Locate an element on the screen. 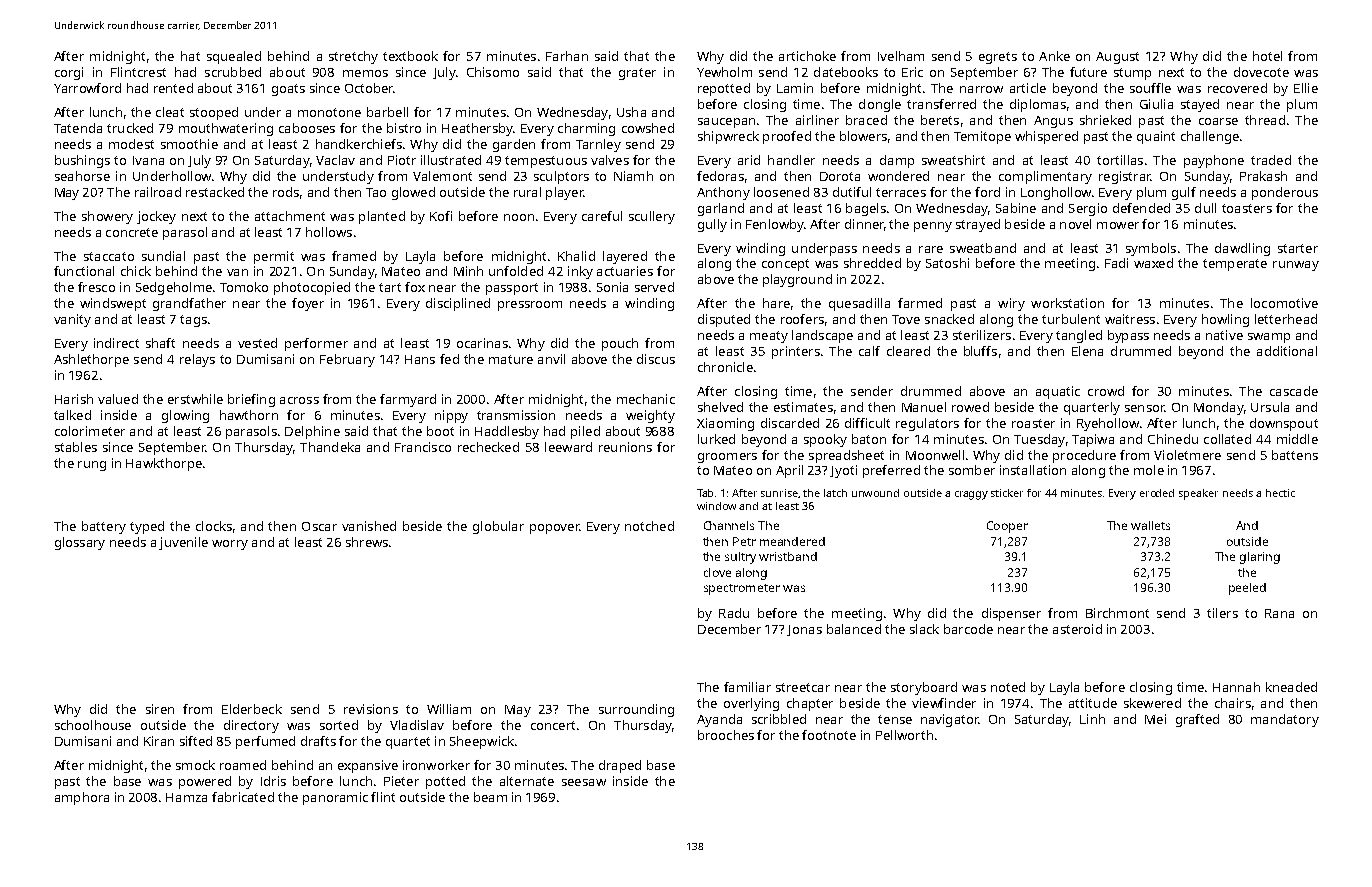 Image resolution: width=1372 pixels, height=887 pixels. popover is located at coordinates (554, 529).
